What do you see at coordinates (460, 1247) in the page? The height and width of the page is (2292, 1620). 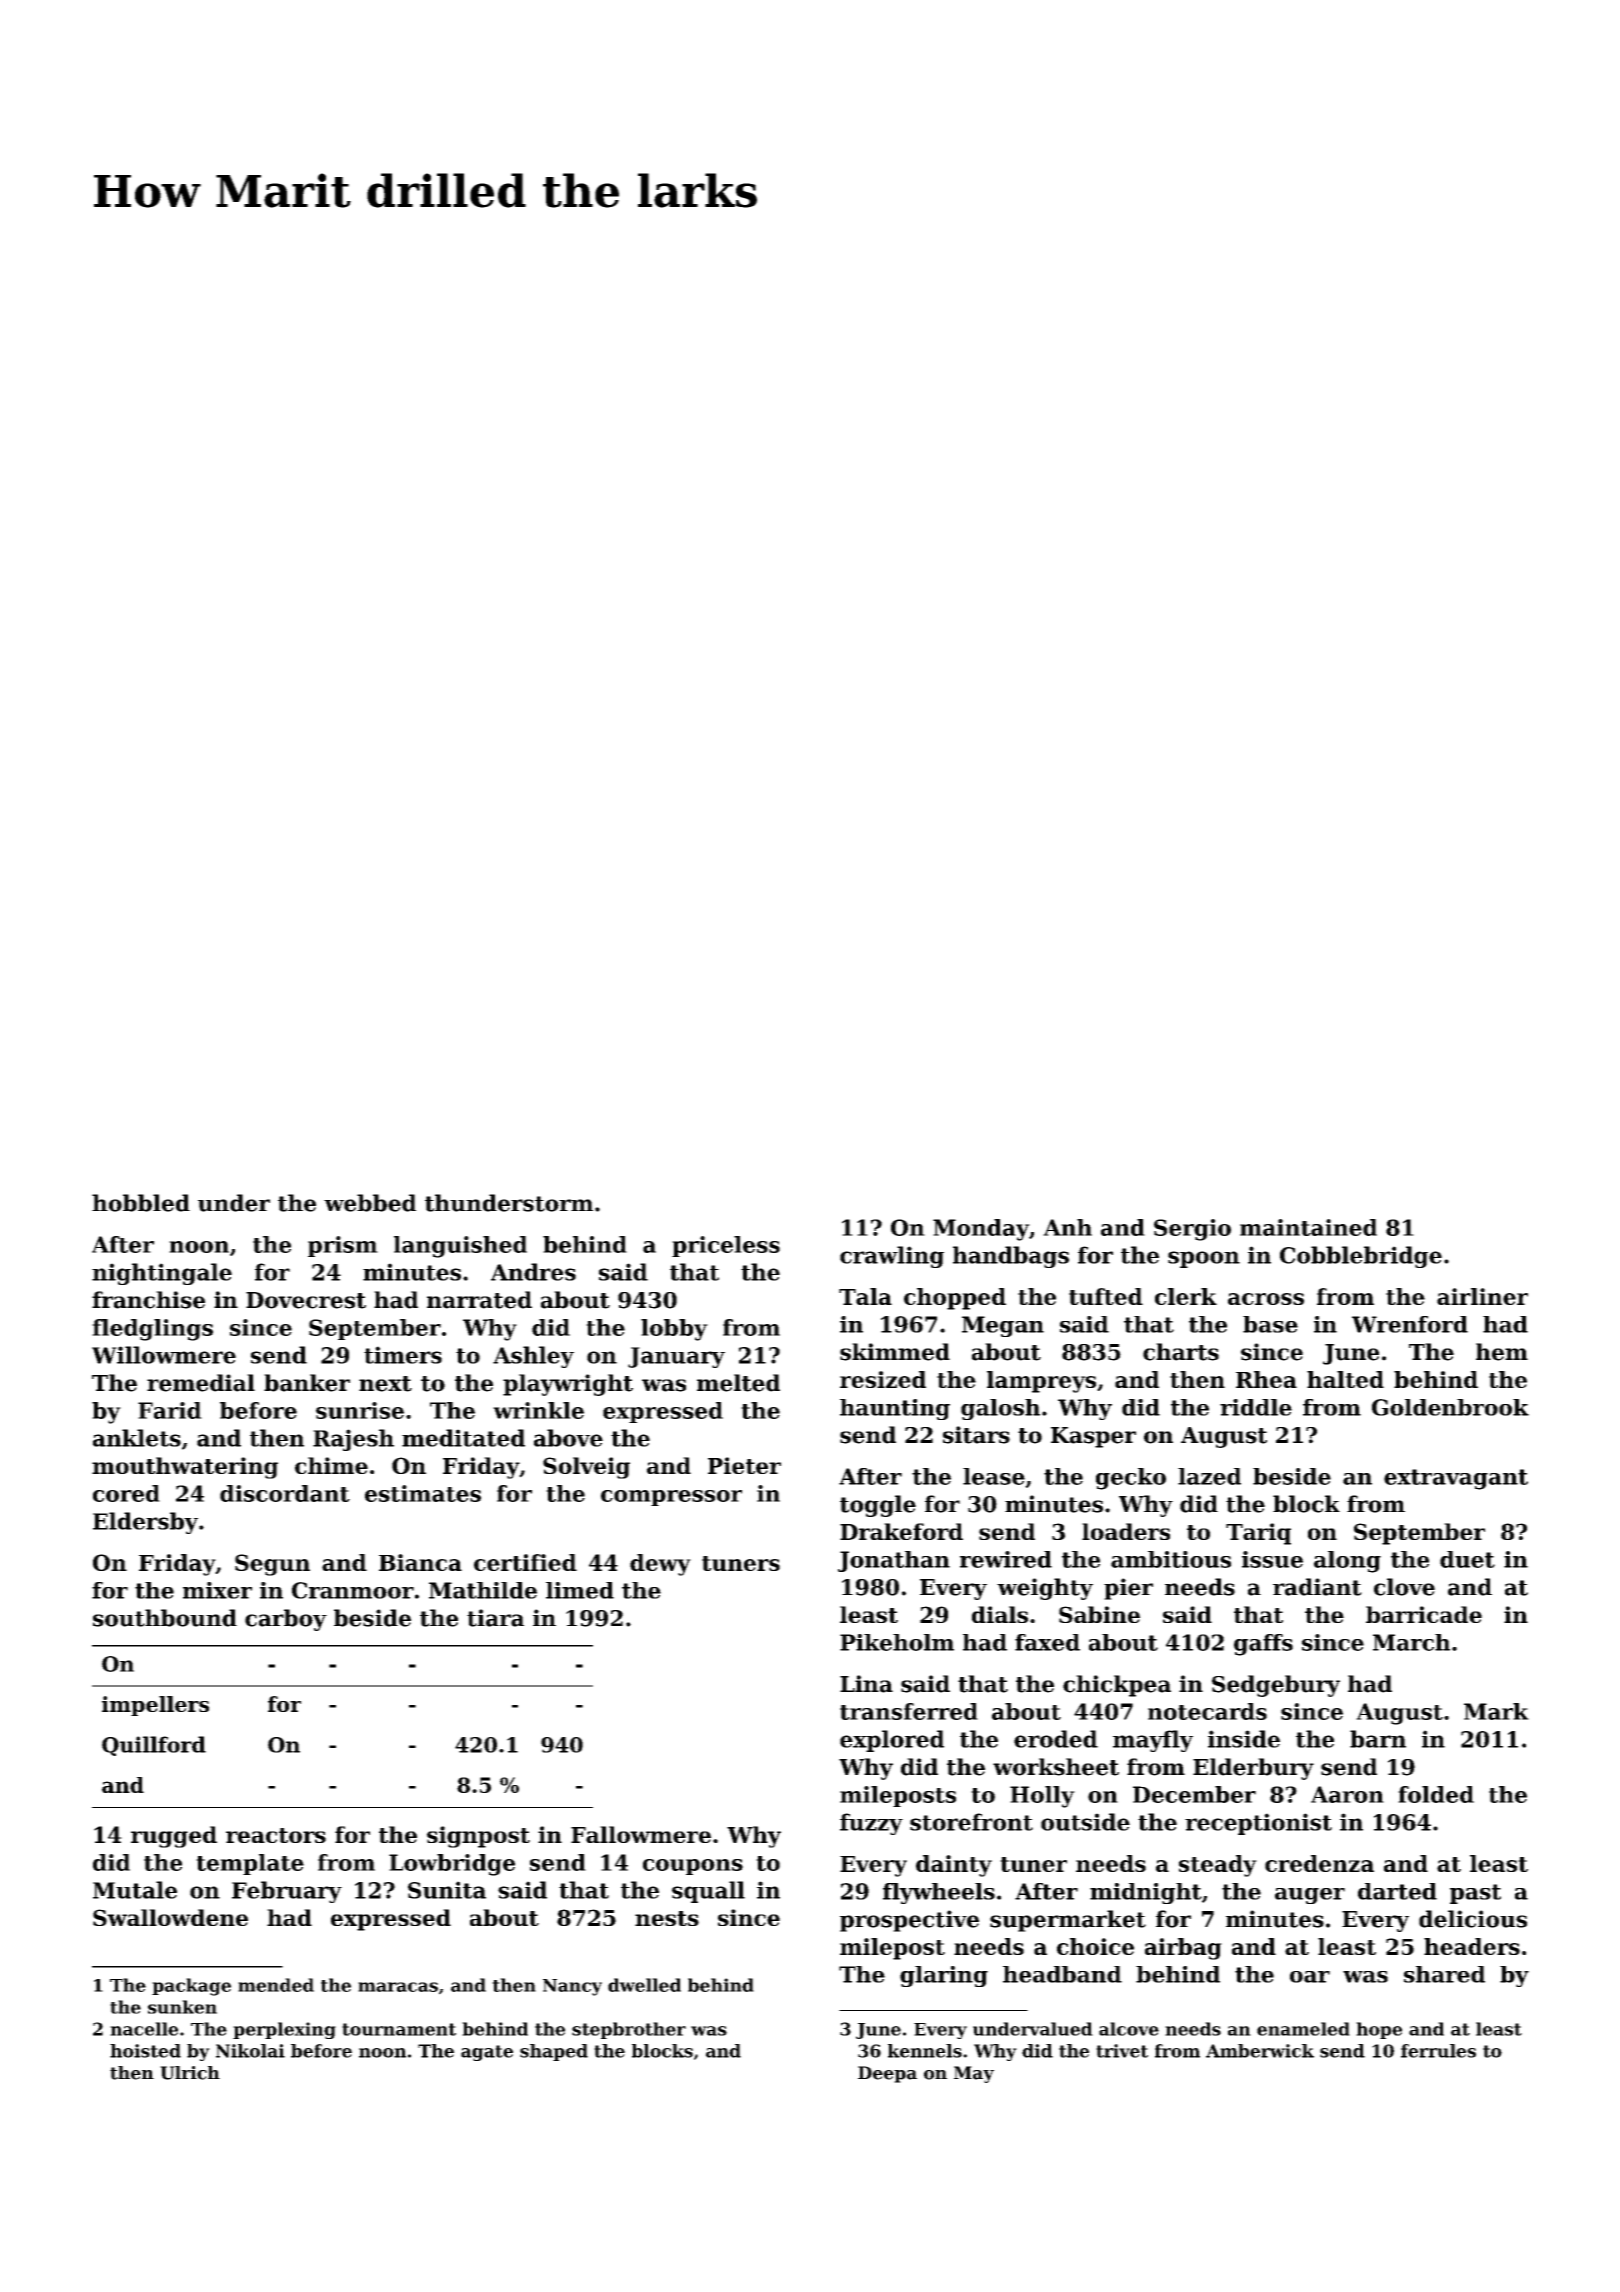 I see `languished` at bounding box center [460, 1247].
